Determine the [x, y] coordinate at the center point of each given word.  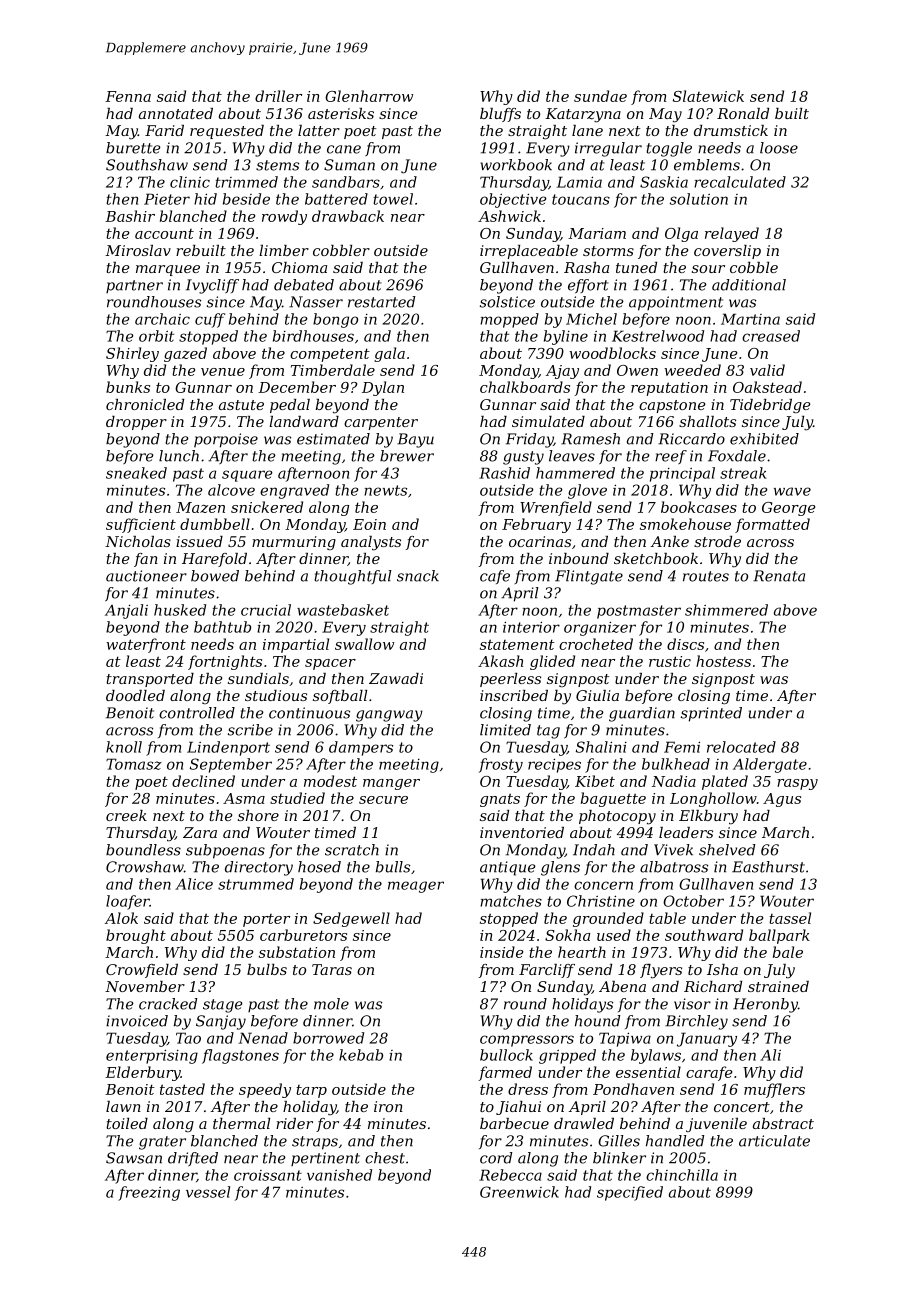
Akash [500, 661]
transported [150, 680]
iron [388, 1106]
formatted [772, 525]
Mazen [200, 507]
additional [749, 285]
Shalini [601, 747]
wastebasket [343, 610]
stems [277, 165]
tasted [182, 1089]
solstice [507, 302]
